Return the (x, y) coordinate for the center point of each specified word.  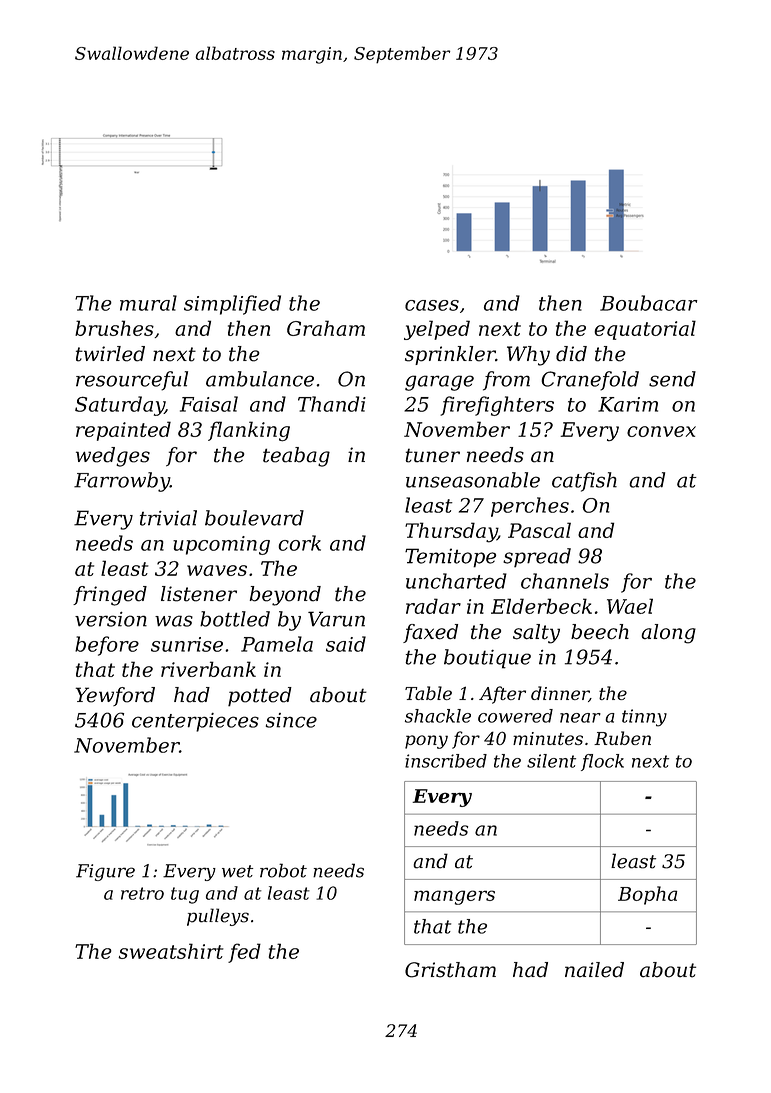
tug (185, 895)
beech (600, 632)
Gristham (450, 970)
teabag (296, 457)
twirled (110, 354)
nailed (594, 970)
